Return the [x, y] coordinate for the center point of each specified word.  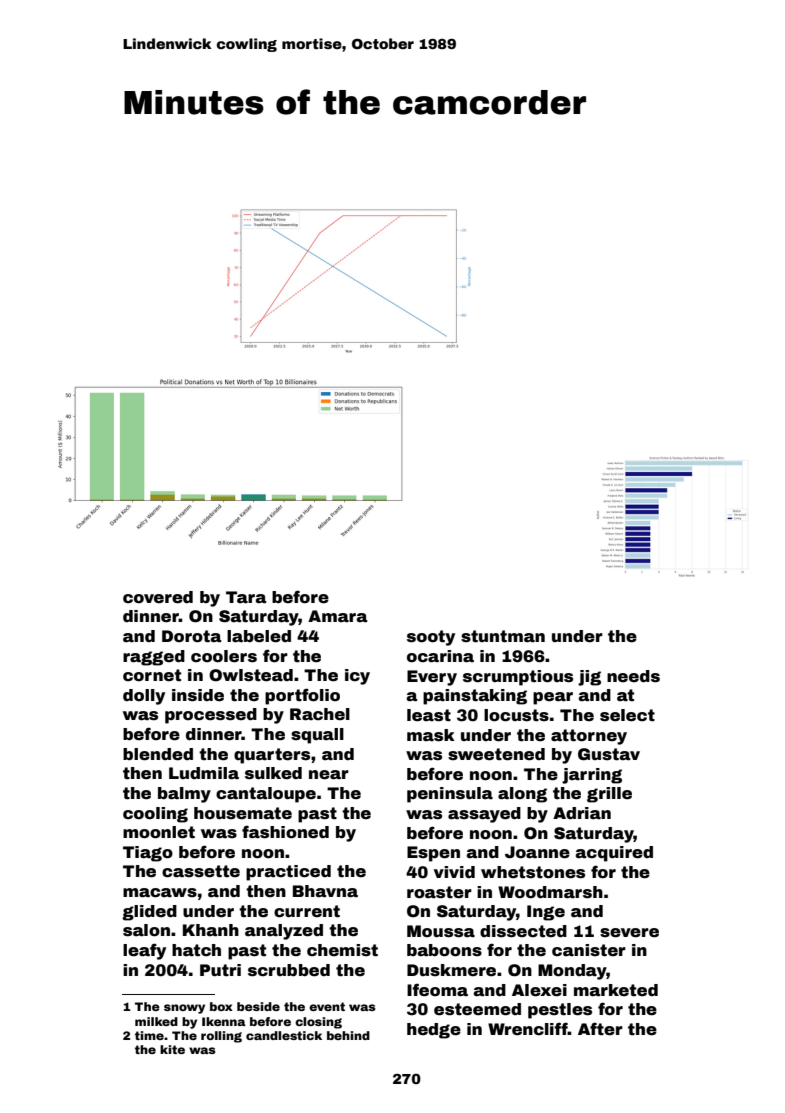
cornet [152, 675]
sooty [431, 638]
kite [172, 1049]
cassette [201, 871]
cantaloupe [266, 795]
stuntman [503, 636]
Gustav [609, 754]
